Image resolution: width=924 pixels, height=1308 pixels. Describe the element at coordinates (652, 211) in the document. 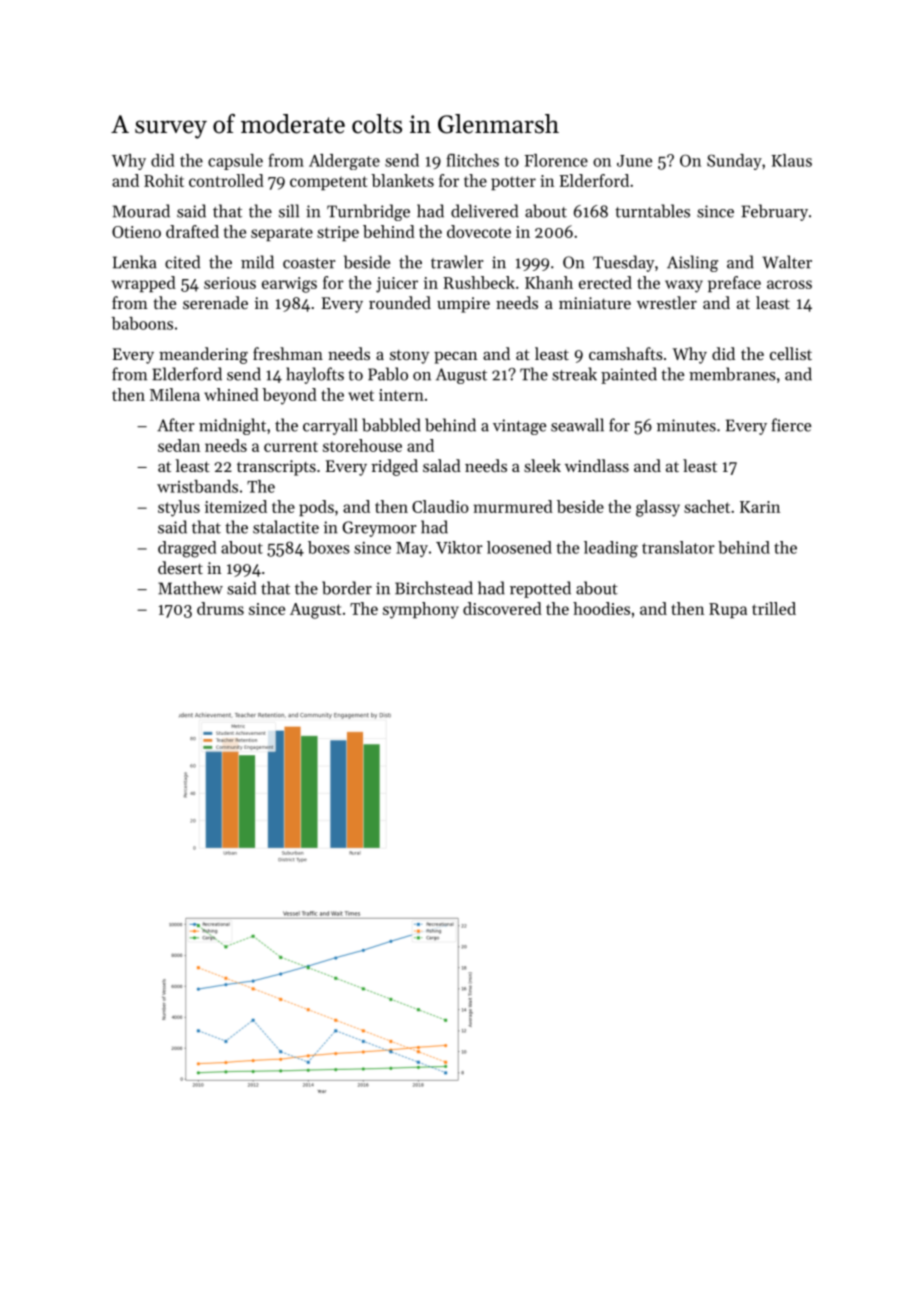

I see `turntables` at that location.
